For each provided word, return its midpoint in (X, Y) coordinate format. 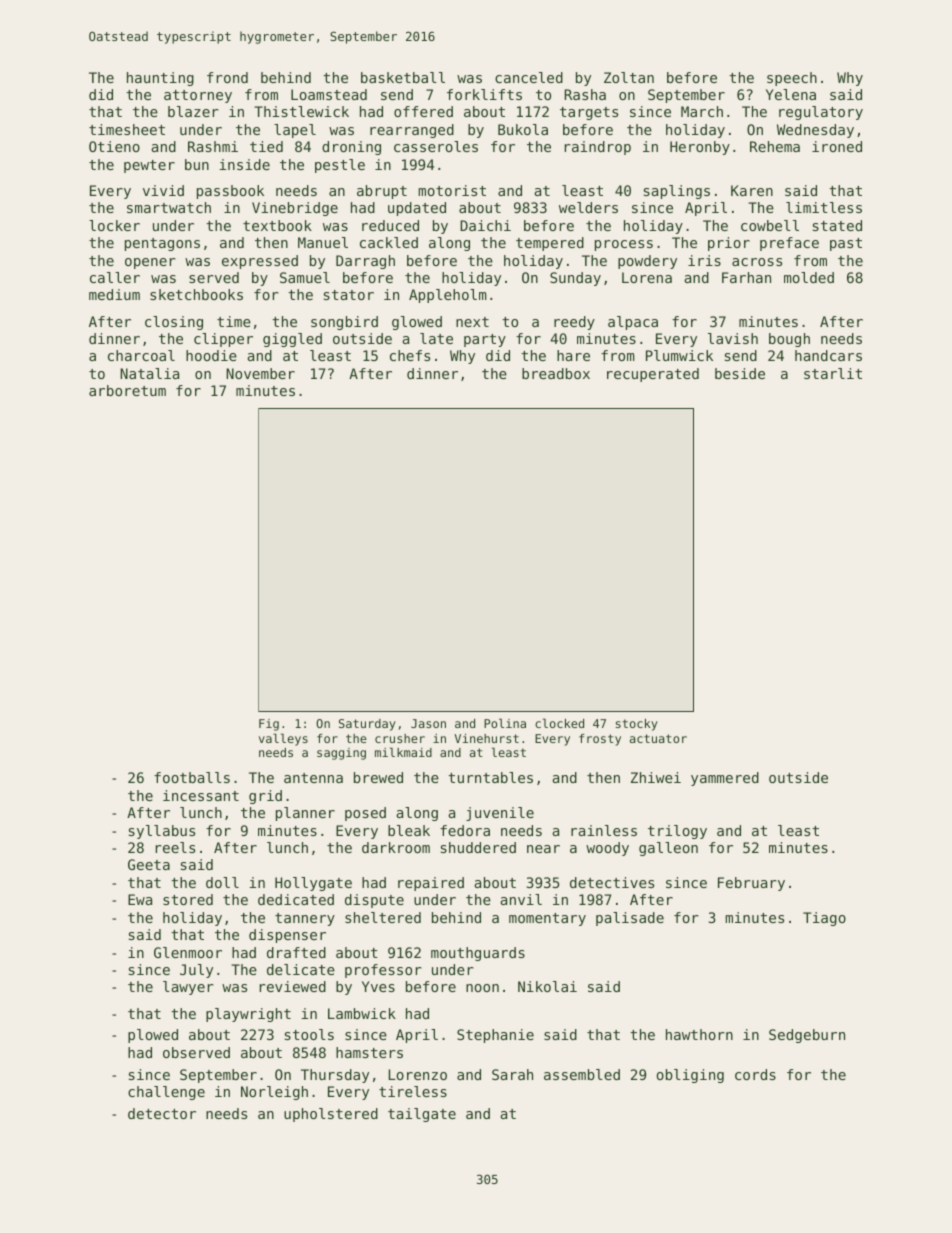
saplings (677, 192)
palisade (630, 919)
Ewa (140, 899)
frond (227, 77)
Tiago (824, 919)
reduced (390, 225)
